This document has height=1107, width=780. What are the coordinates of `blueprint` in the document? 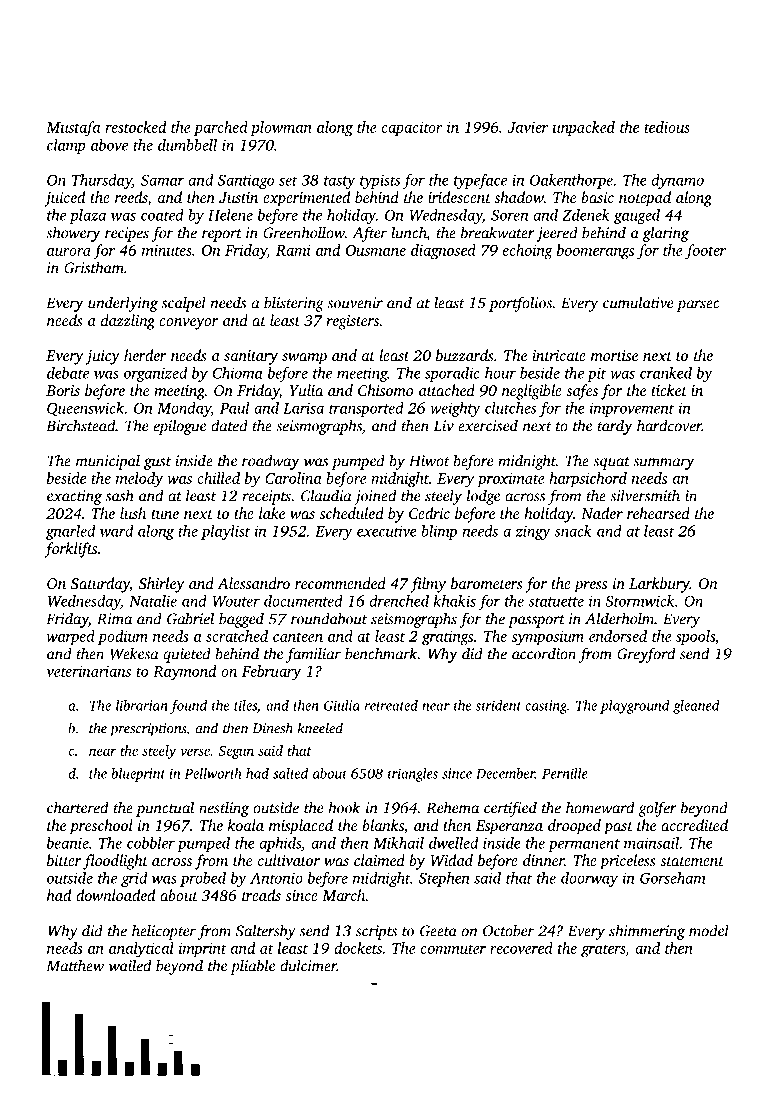 It's located at (138, 775).
